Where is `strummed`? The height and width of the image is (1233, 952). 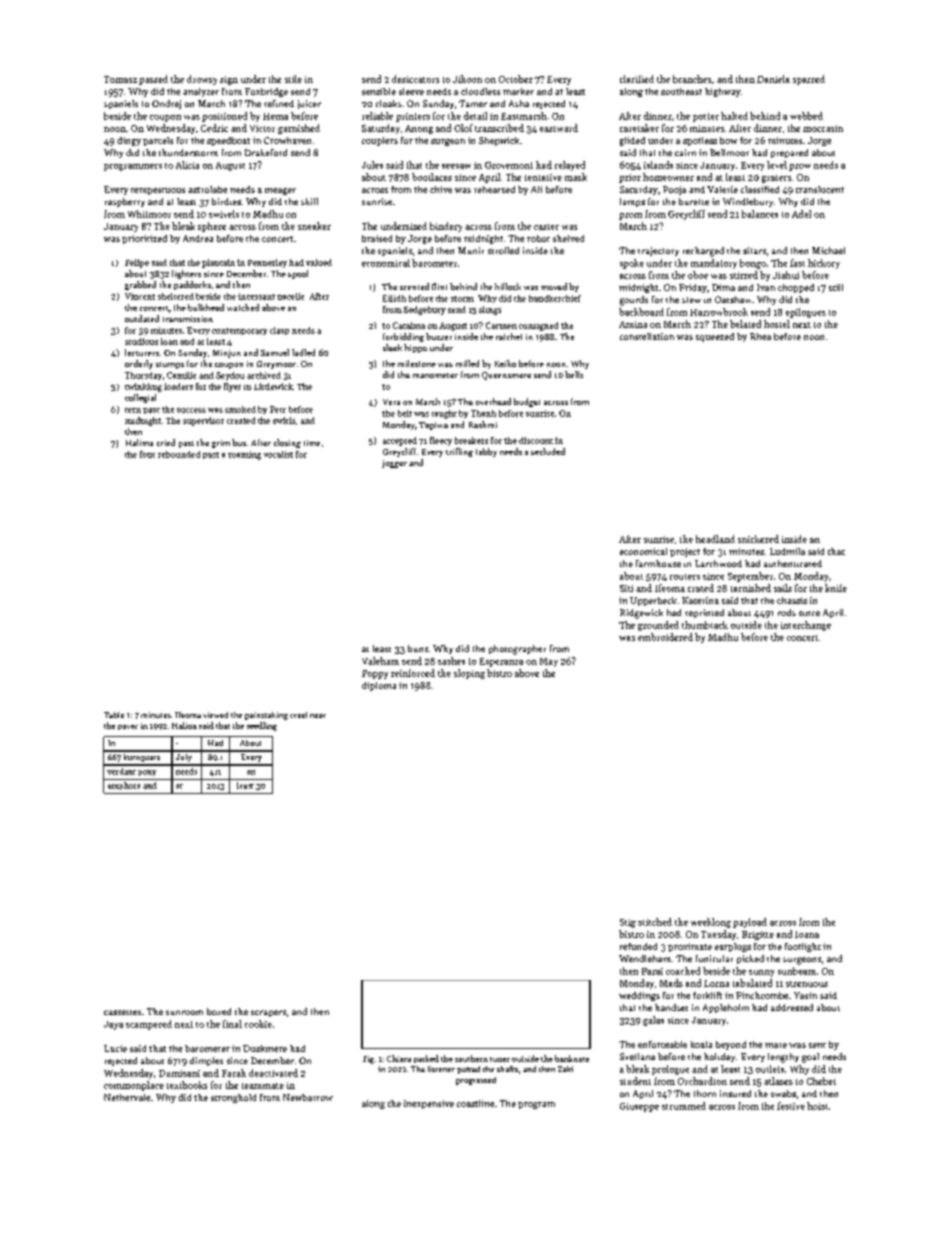
strummed is located at coordinates (684, 1106).
